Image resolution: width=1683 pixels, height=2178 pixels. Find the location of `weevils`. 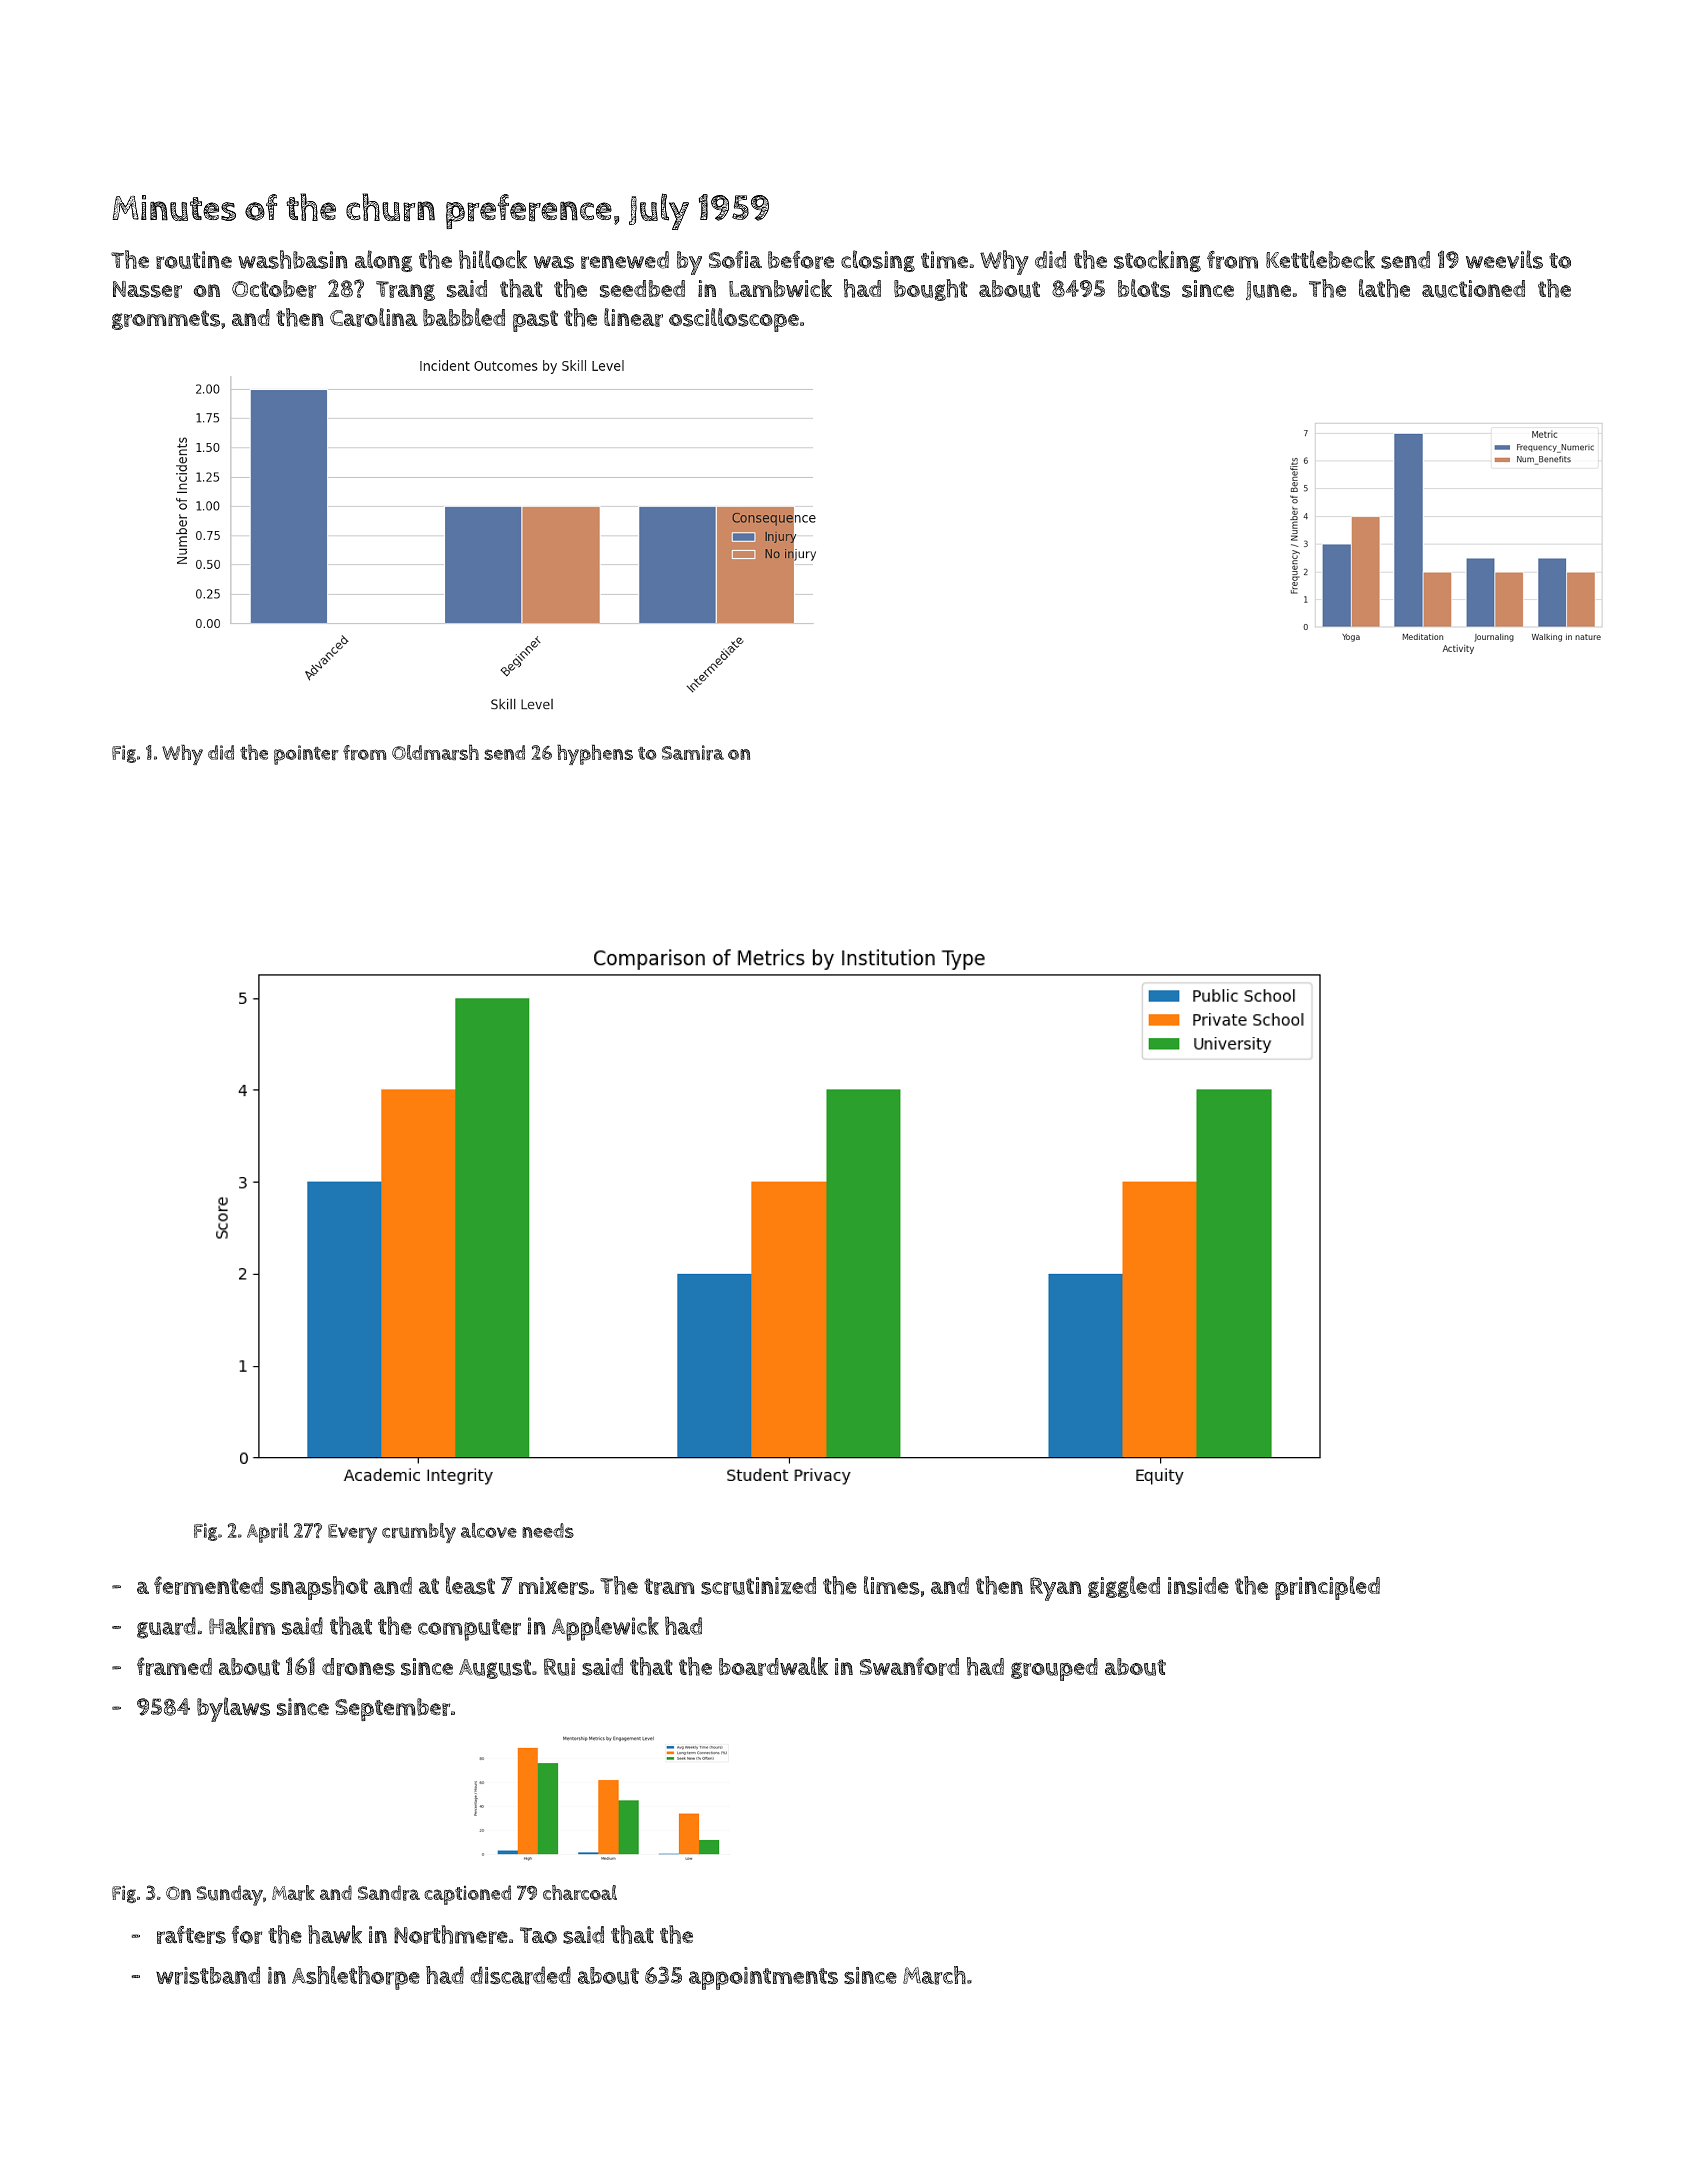

weevils is located at coordinates (1504, 259).
